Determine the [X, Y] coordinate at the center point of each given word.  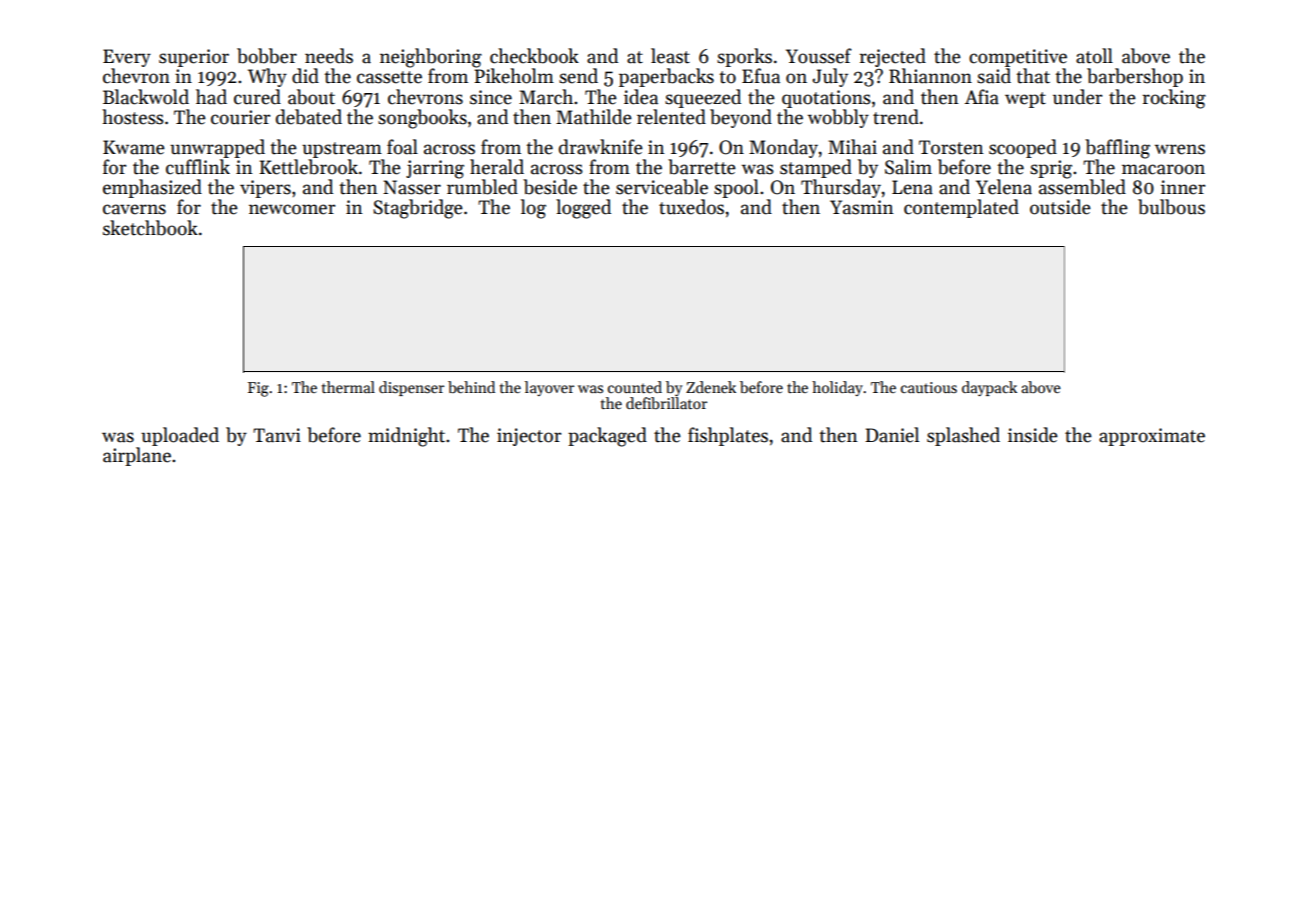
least [670, 56]
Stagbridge [418, 209]
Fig [258, 389]
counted [635, 387]
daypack [989, 388]
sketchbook [150, 228]
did [305, 76]
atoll [1094, 56]
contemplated [961, 208]
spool [736, 188]
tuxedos [691, 207]
